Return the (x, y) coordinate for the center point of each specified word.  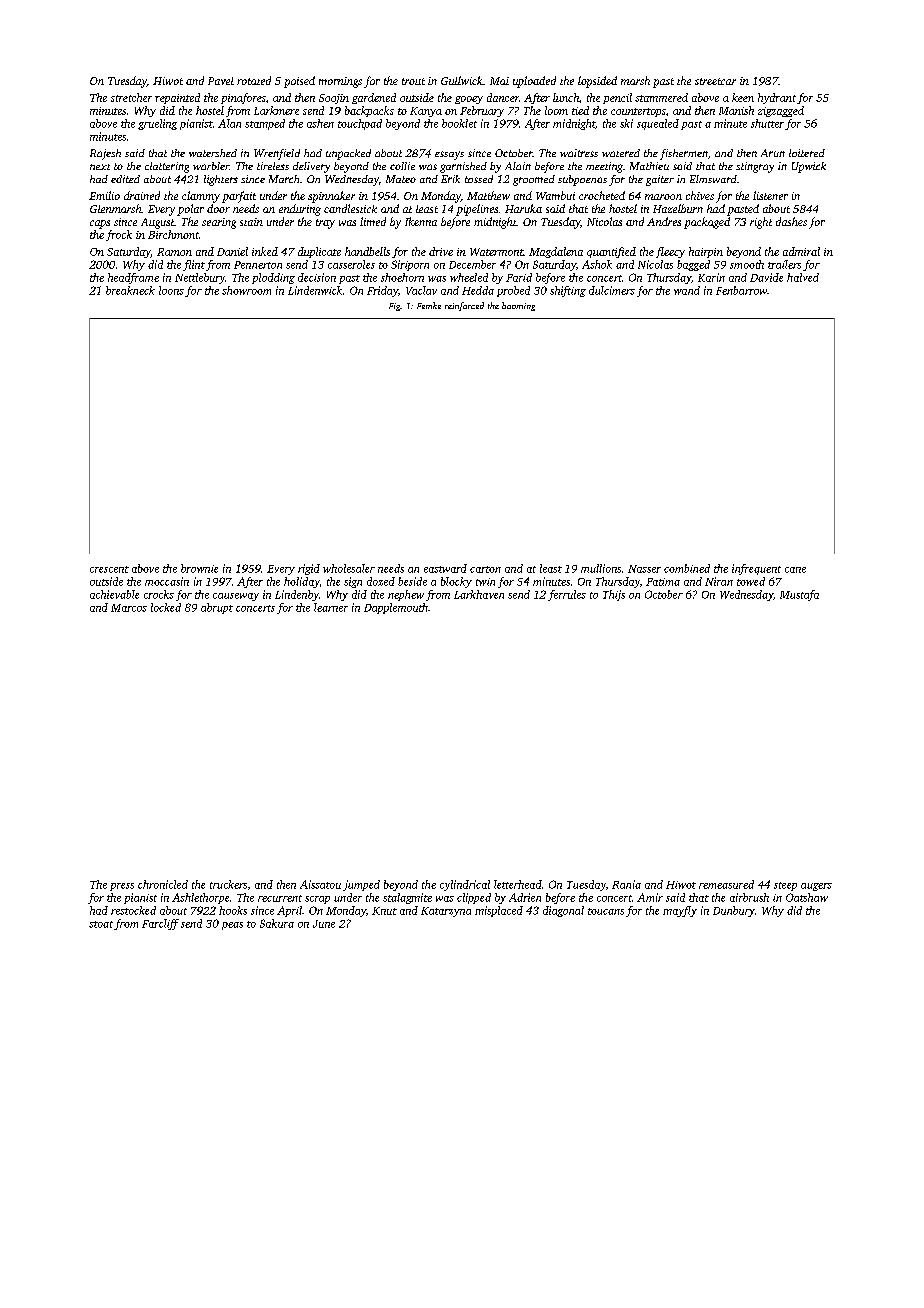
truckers (228, 884)
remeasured (726, 884)
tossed (479, 179)
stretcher (131, 97)
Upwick (809, 167)
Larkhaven (479, 594)
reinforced (464, 306)
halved (803, 277)
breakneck (130, 290)
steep (785, 886)
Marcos (129, 608)
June (324, 924)
